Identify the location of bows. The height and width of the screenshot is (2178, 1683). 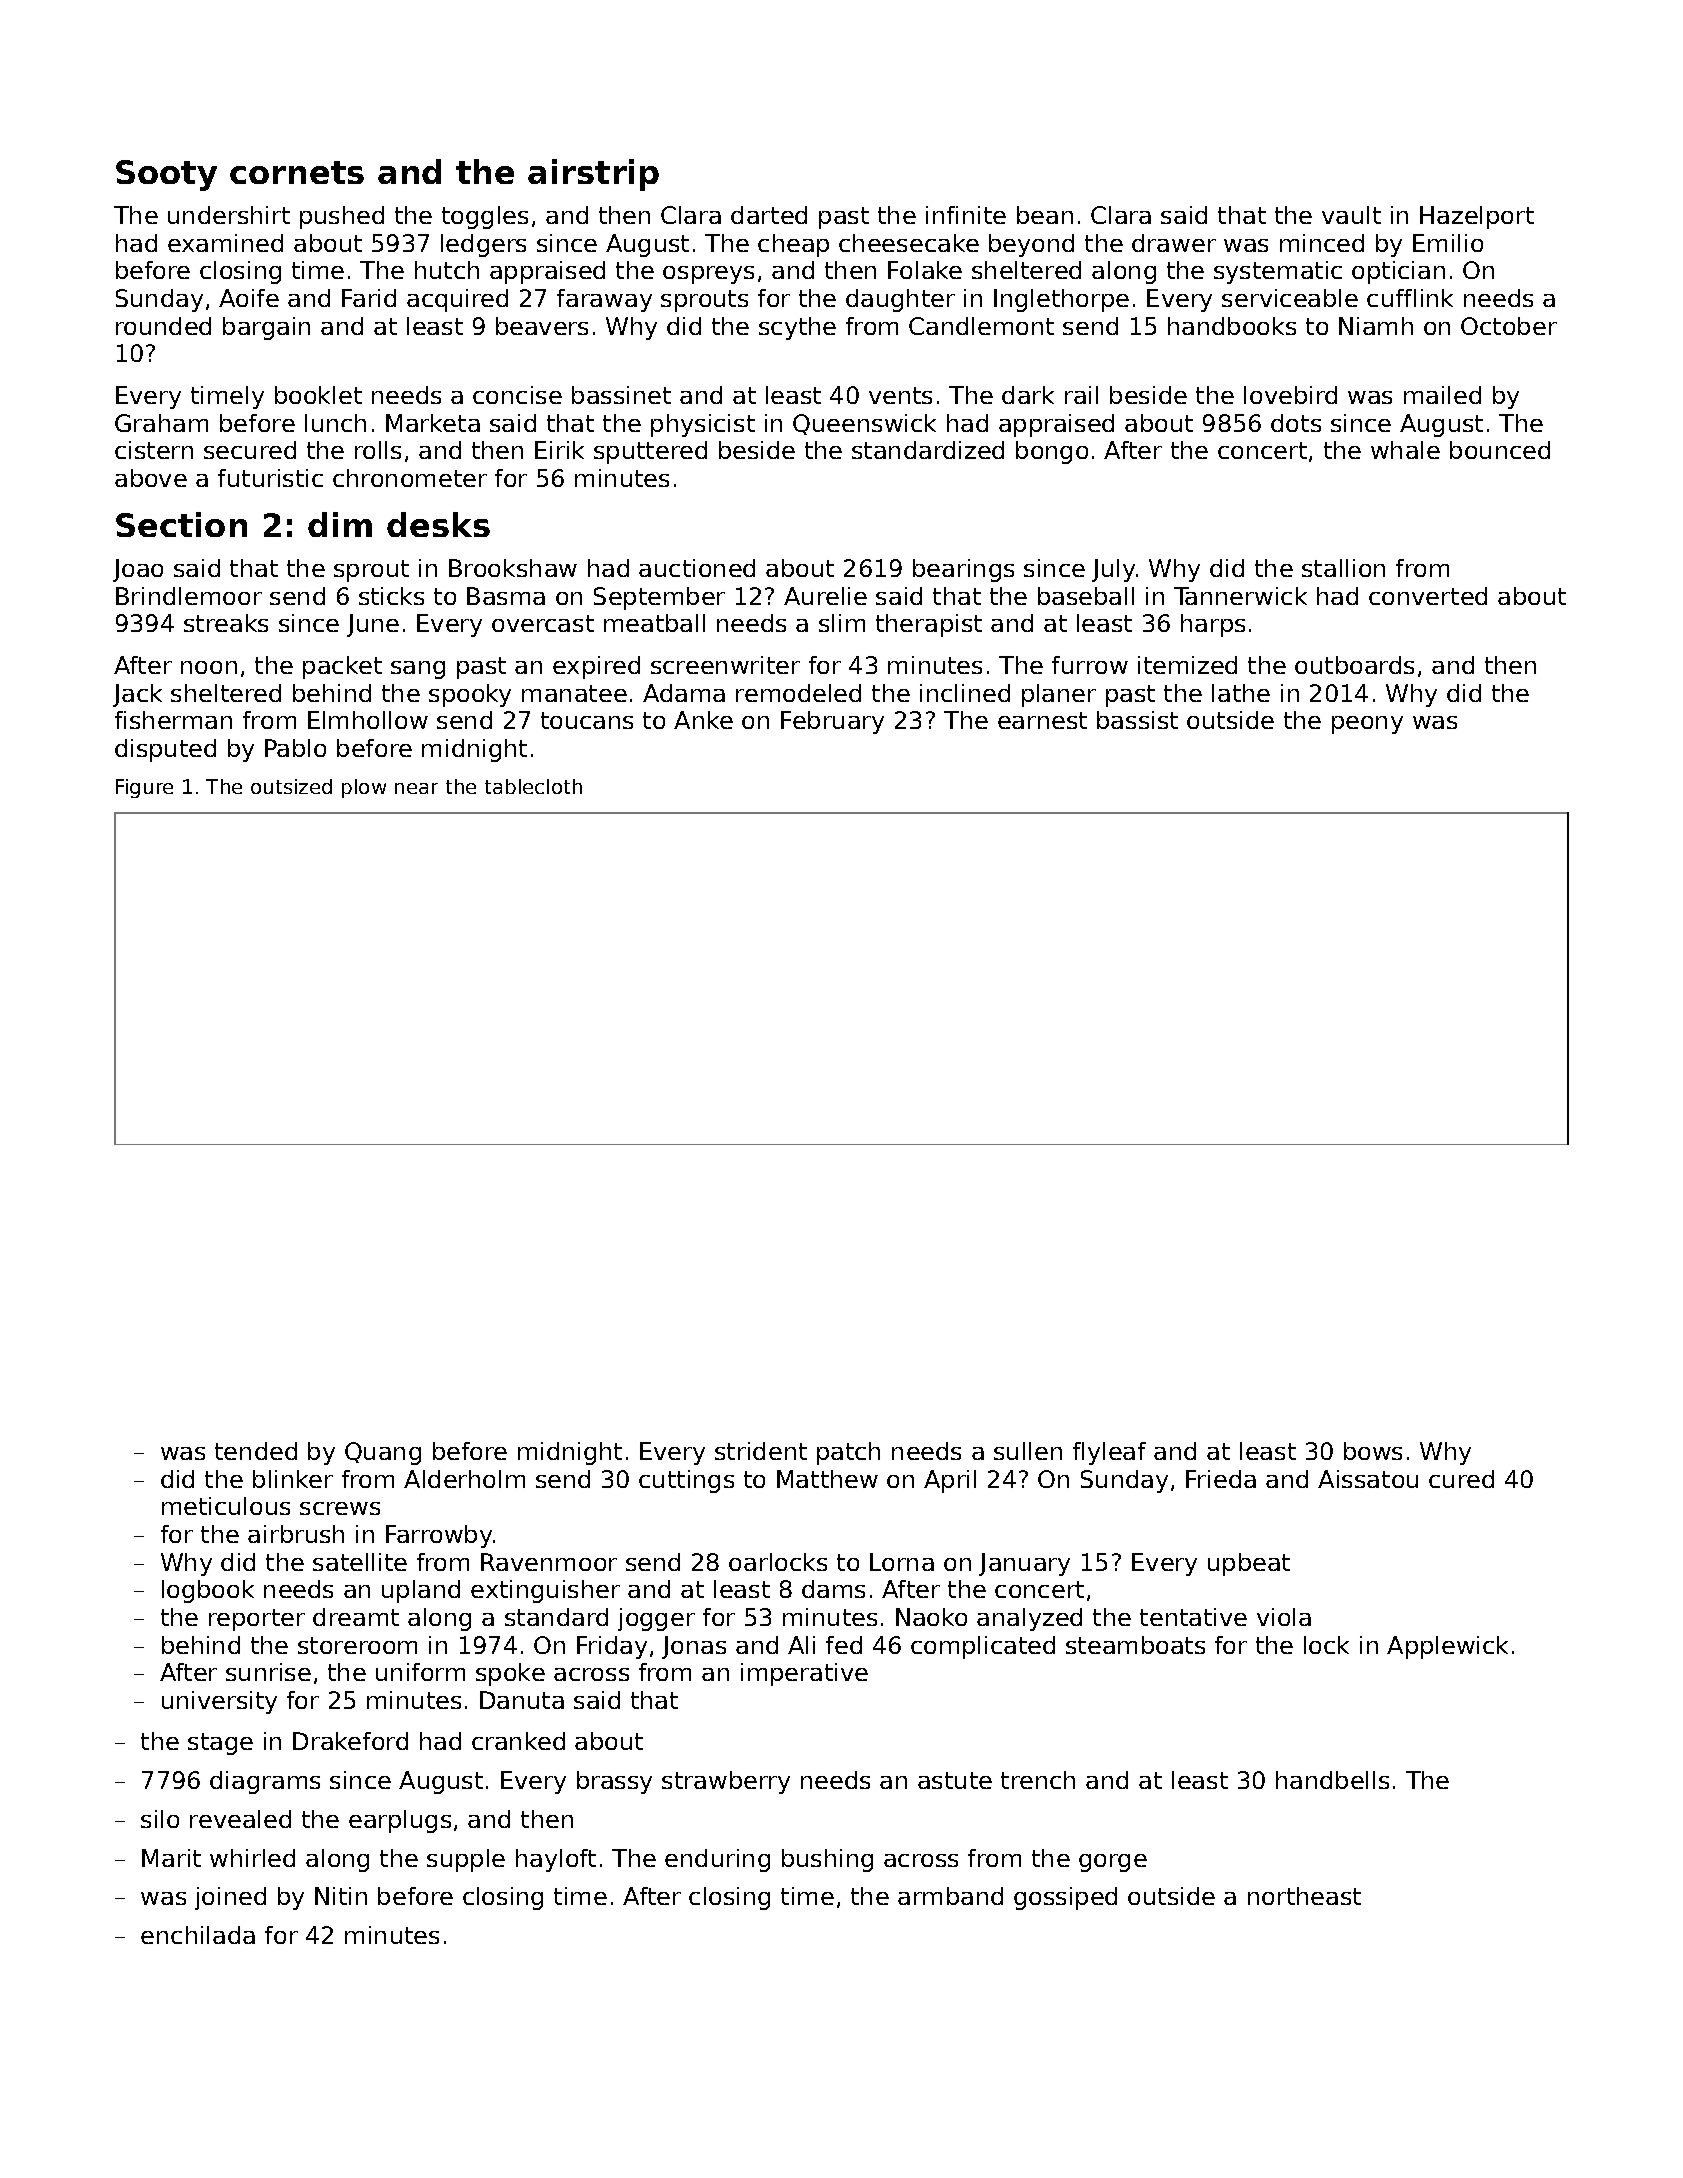
(1373, 1451).
